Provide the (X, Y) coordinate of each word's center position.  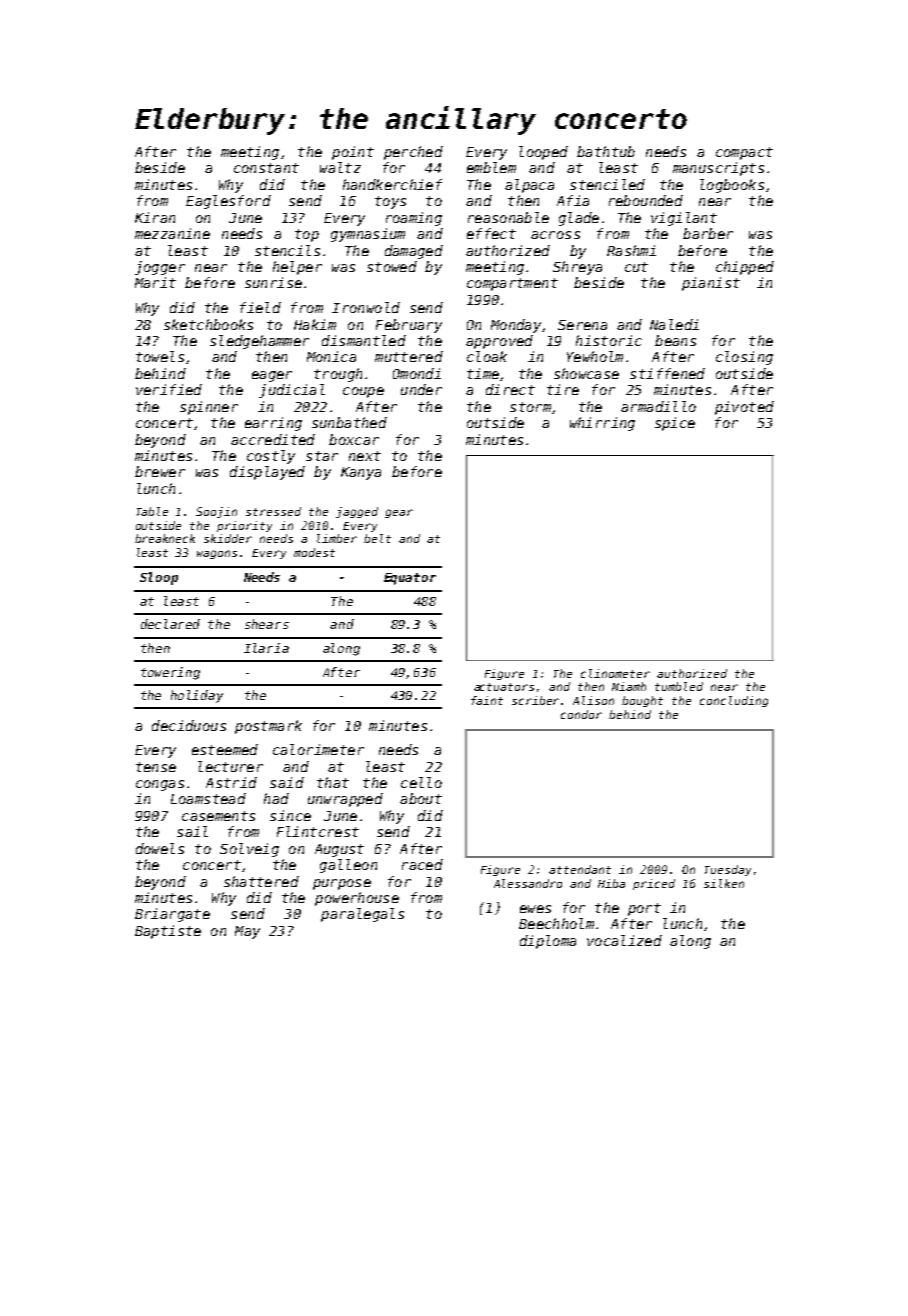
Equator (410, 579)
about (421, 798)
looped (543, 153)
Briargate (172, 915)
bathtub (606, 151)
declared (170, 624)
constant (266, 168)
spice (675, 424)
